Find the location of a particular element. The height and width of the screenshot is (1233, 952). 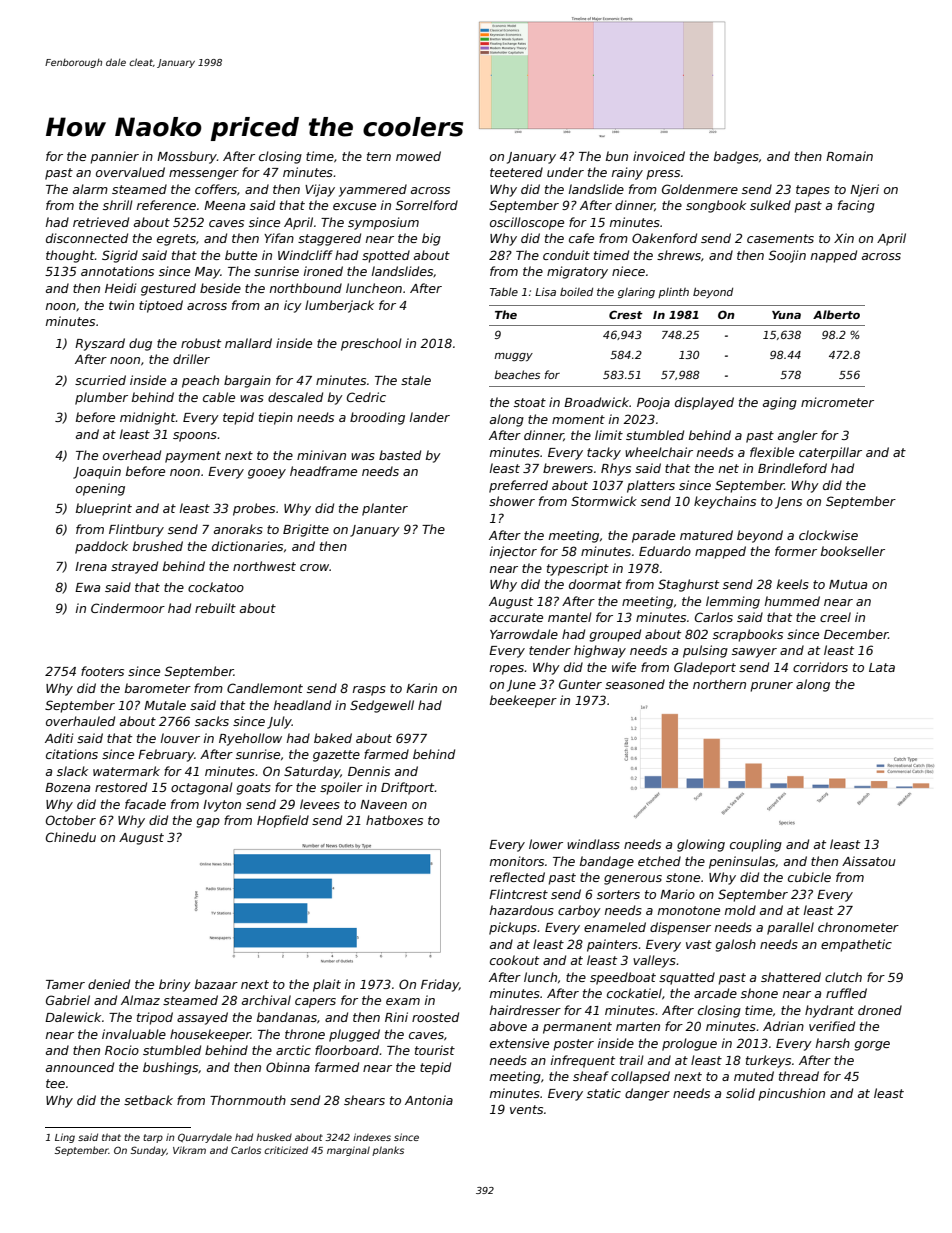

announced is located at coordinates (80, 1067).
